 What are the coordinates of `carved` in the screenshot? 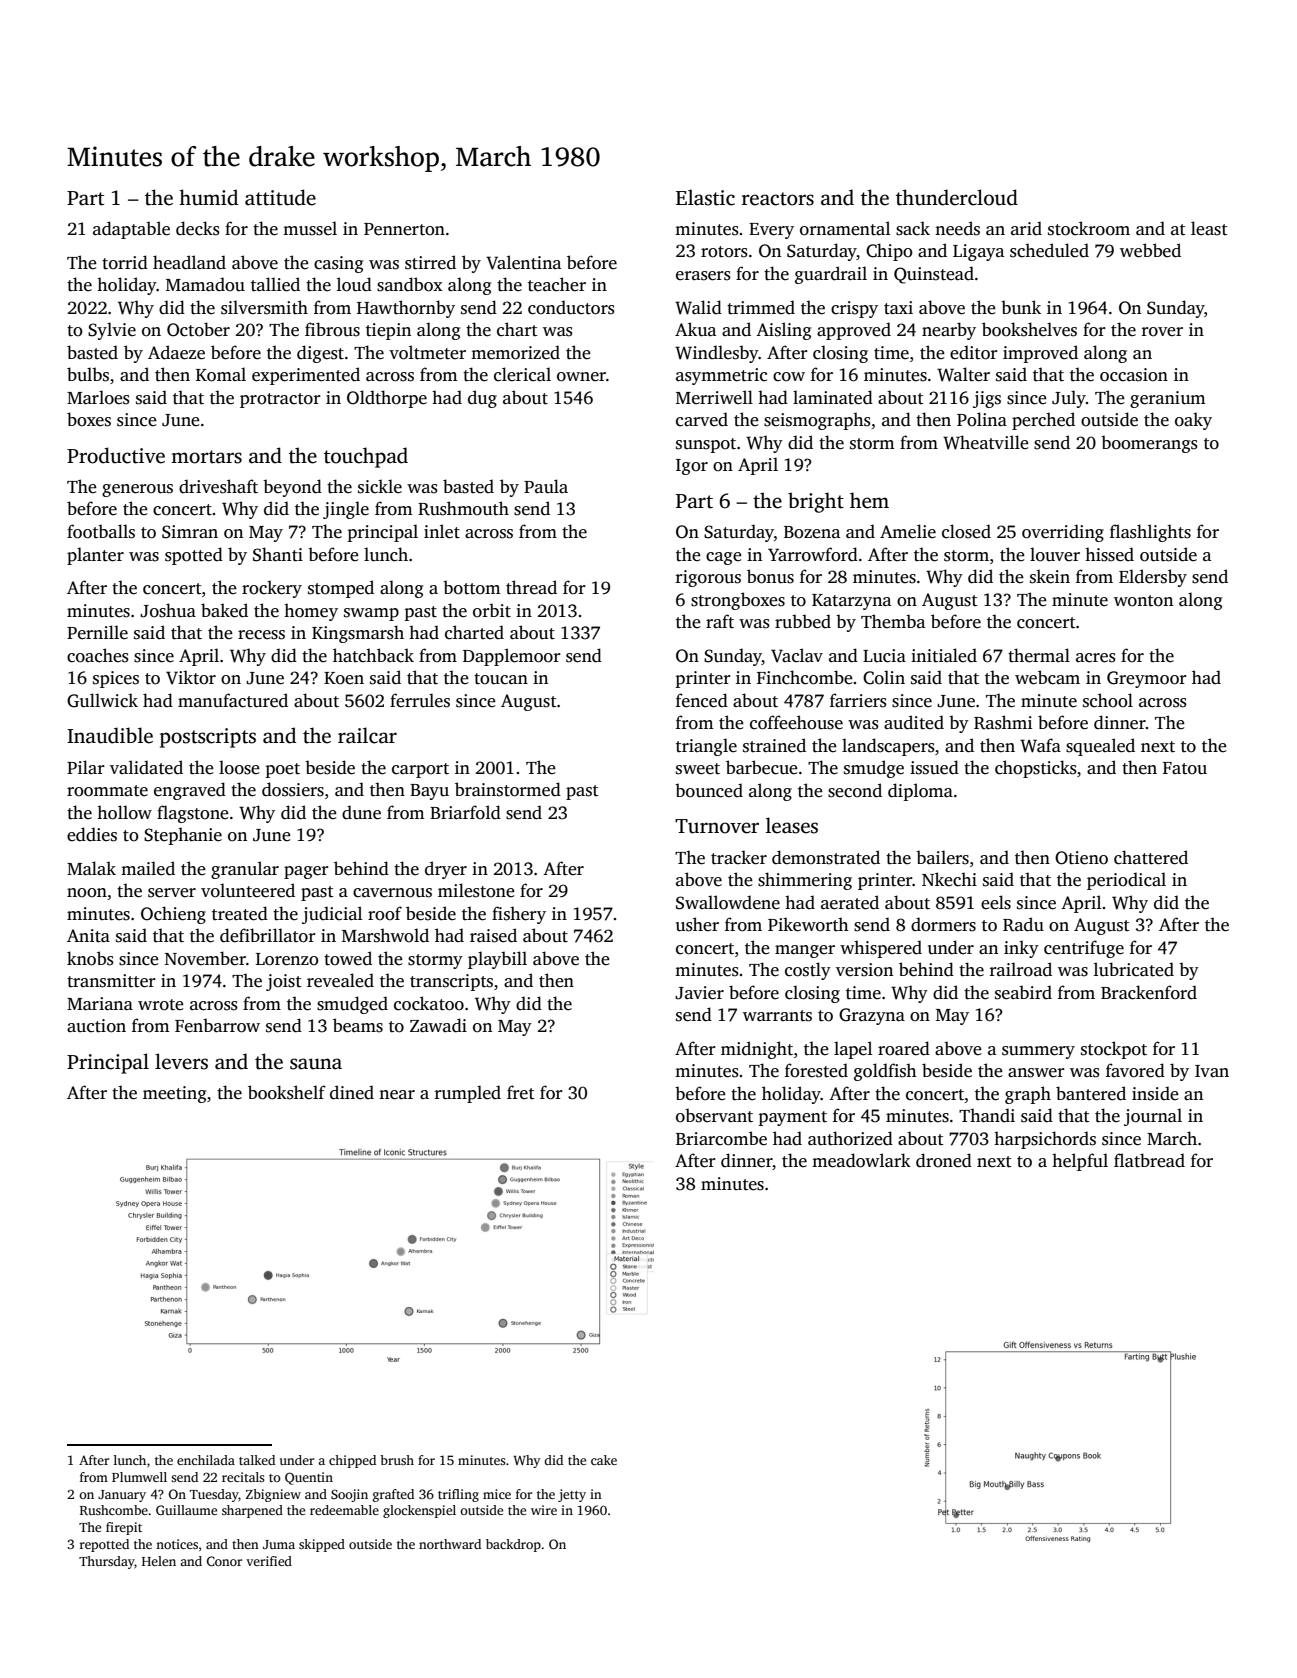 It's located at (702, 419).
